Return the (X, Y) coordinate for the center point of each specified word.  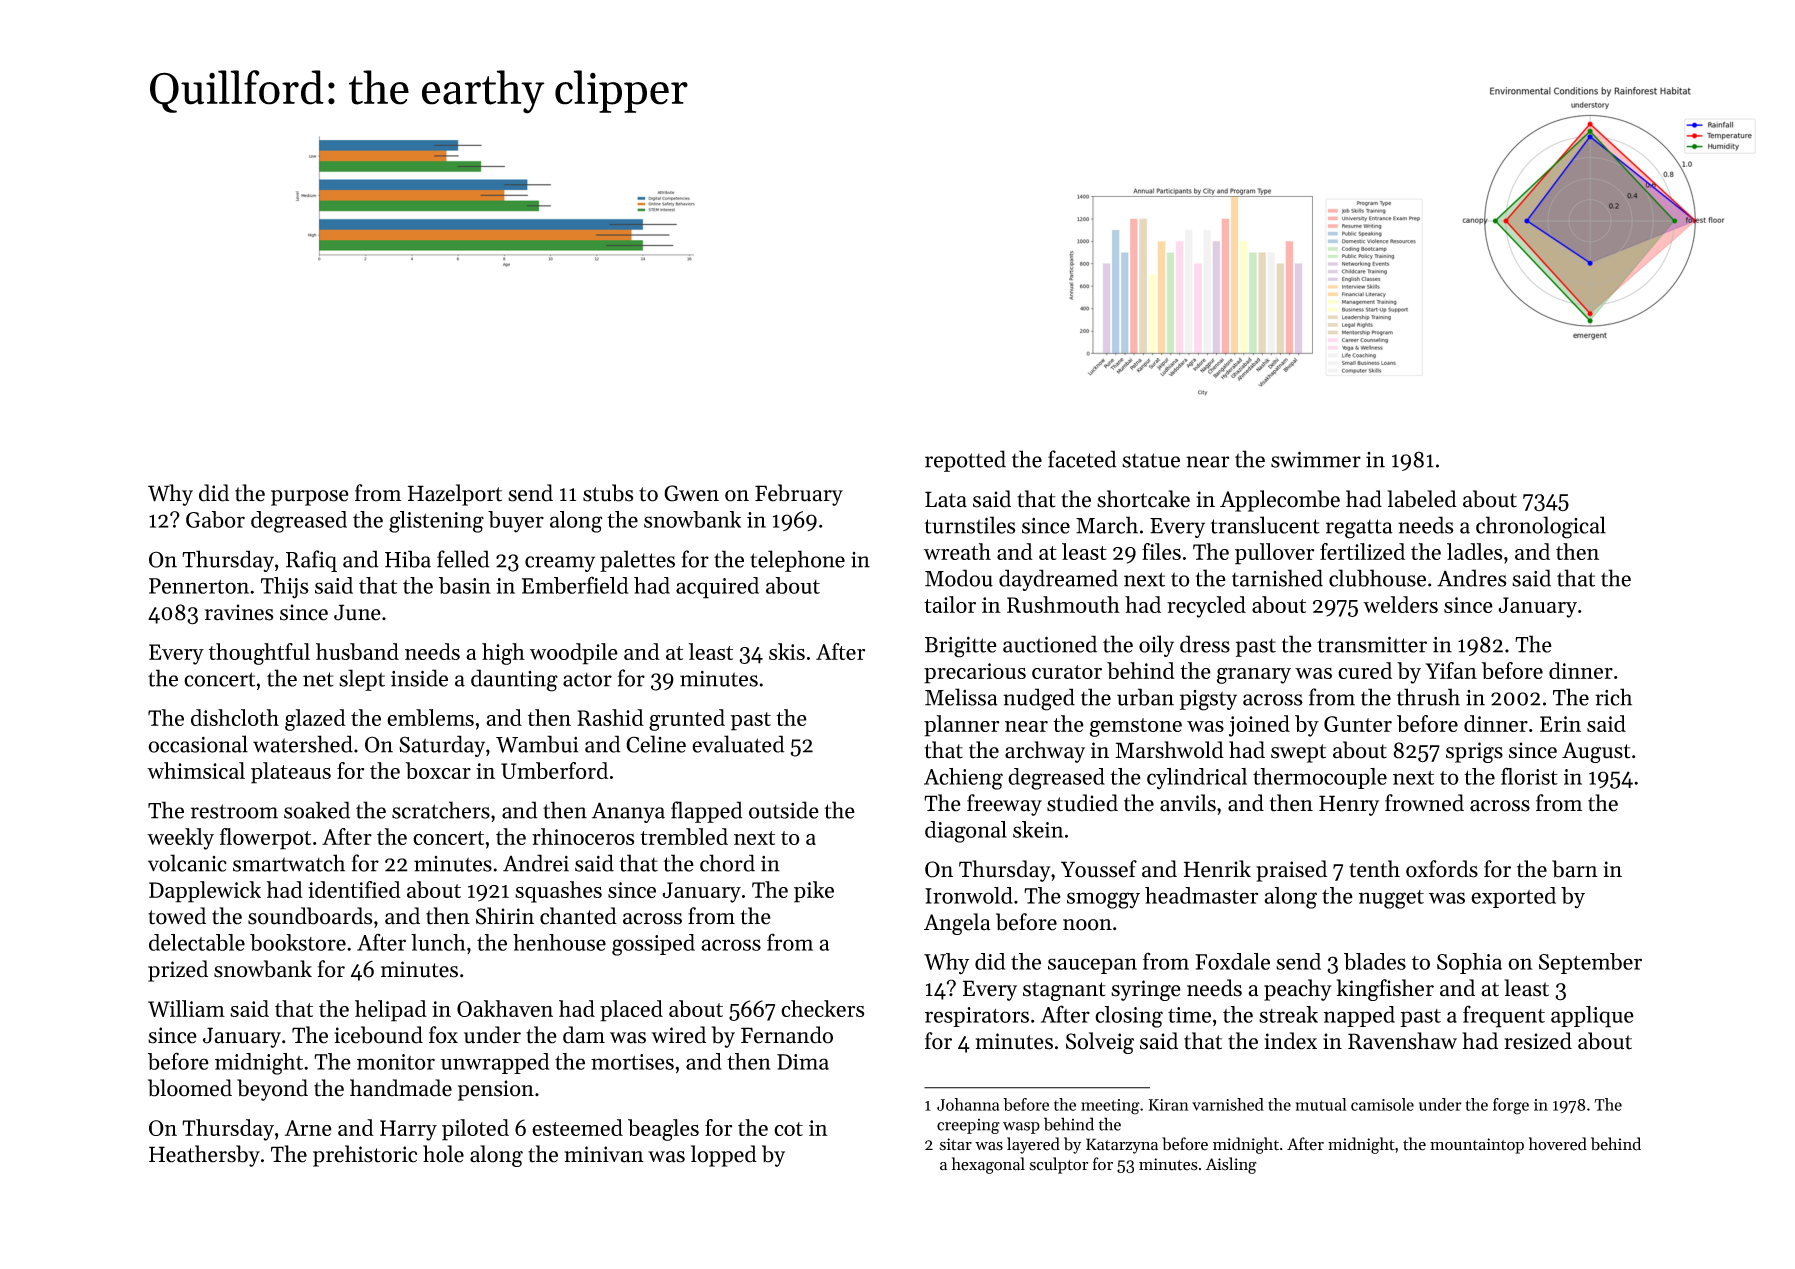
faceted (1082, 459)
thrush (1428, 697)
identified (354, 889)
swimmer (1316, 459)
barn (1575, 869)
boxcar (438, 770)
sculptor (1058, 1165)
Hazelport (455, 495)
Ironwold (969, 895)
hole (443, 1154)
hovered (1558, 1144)
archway (1045, 752)
